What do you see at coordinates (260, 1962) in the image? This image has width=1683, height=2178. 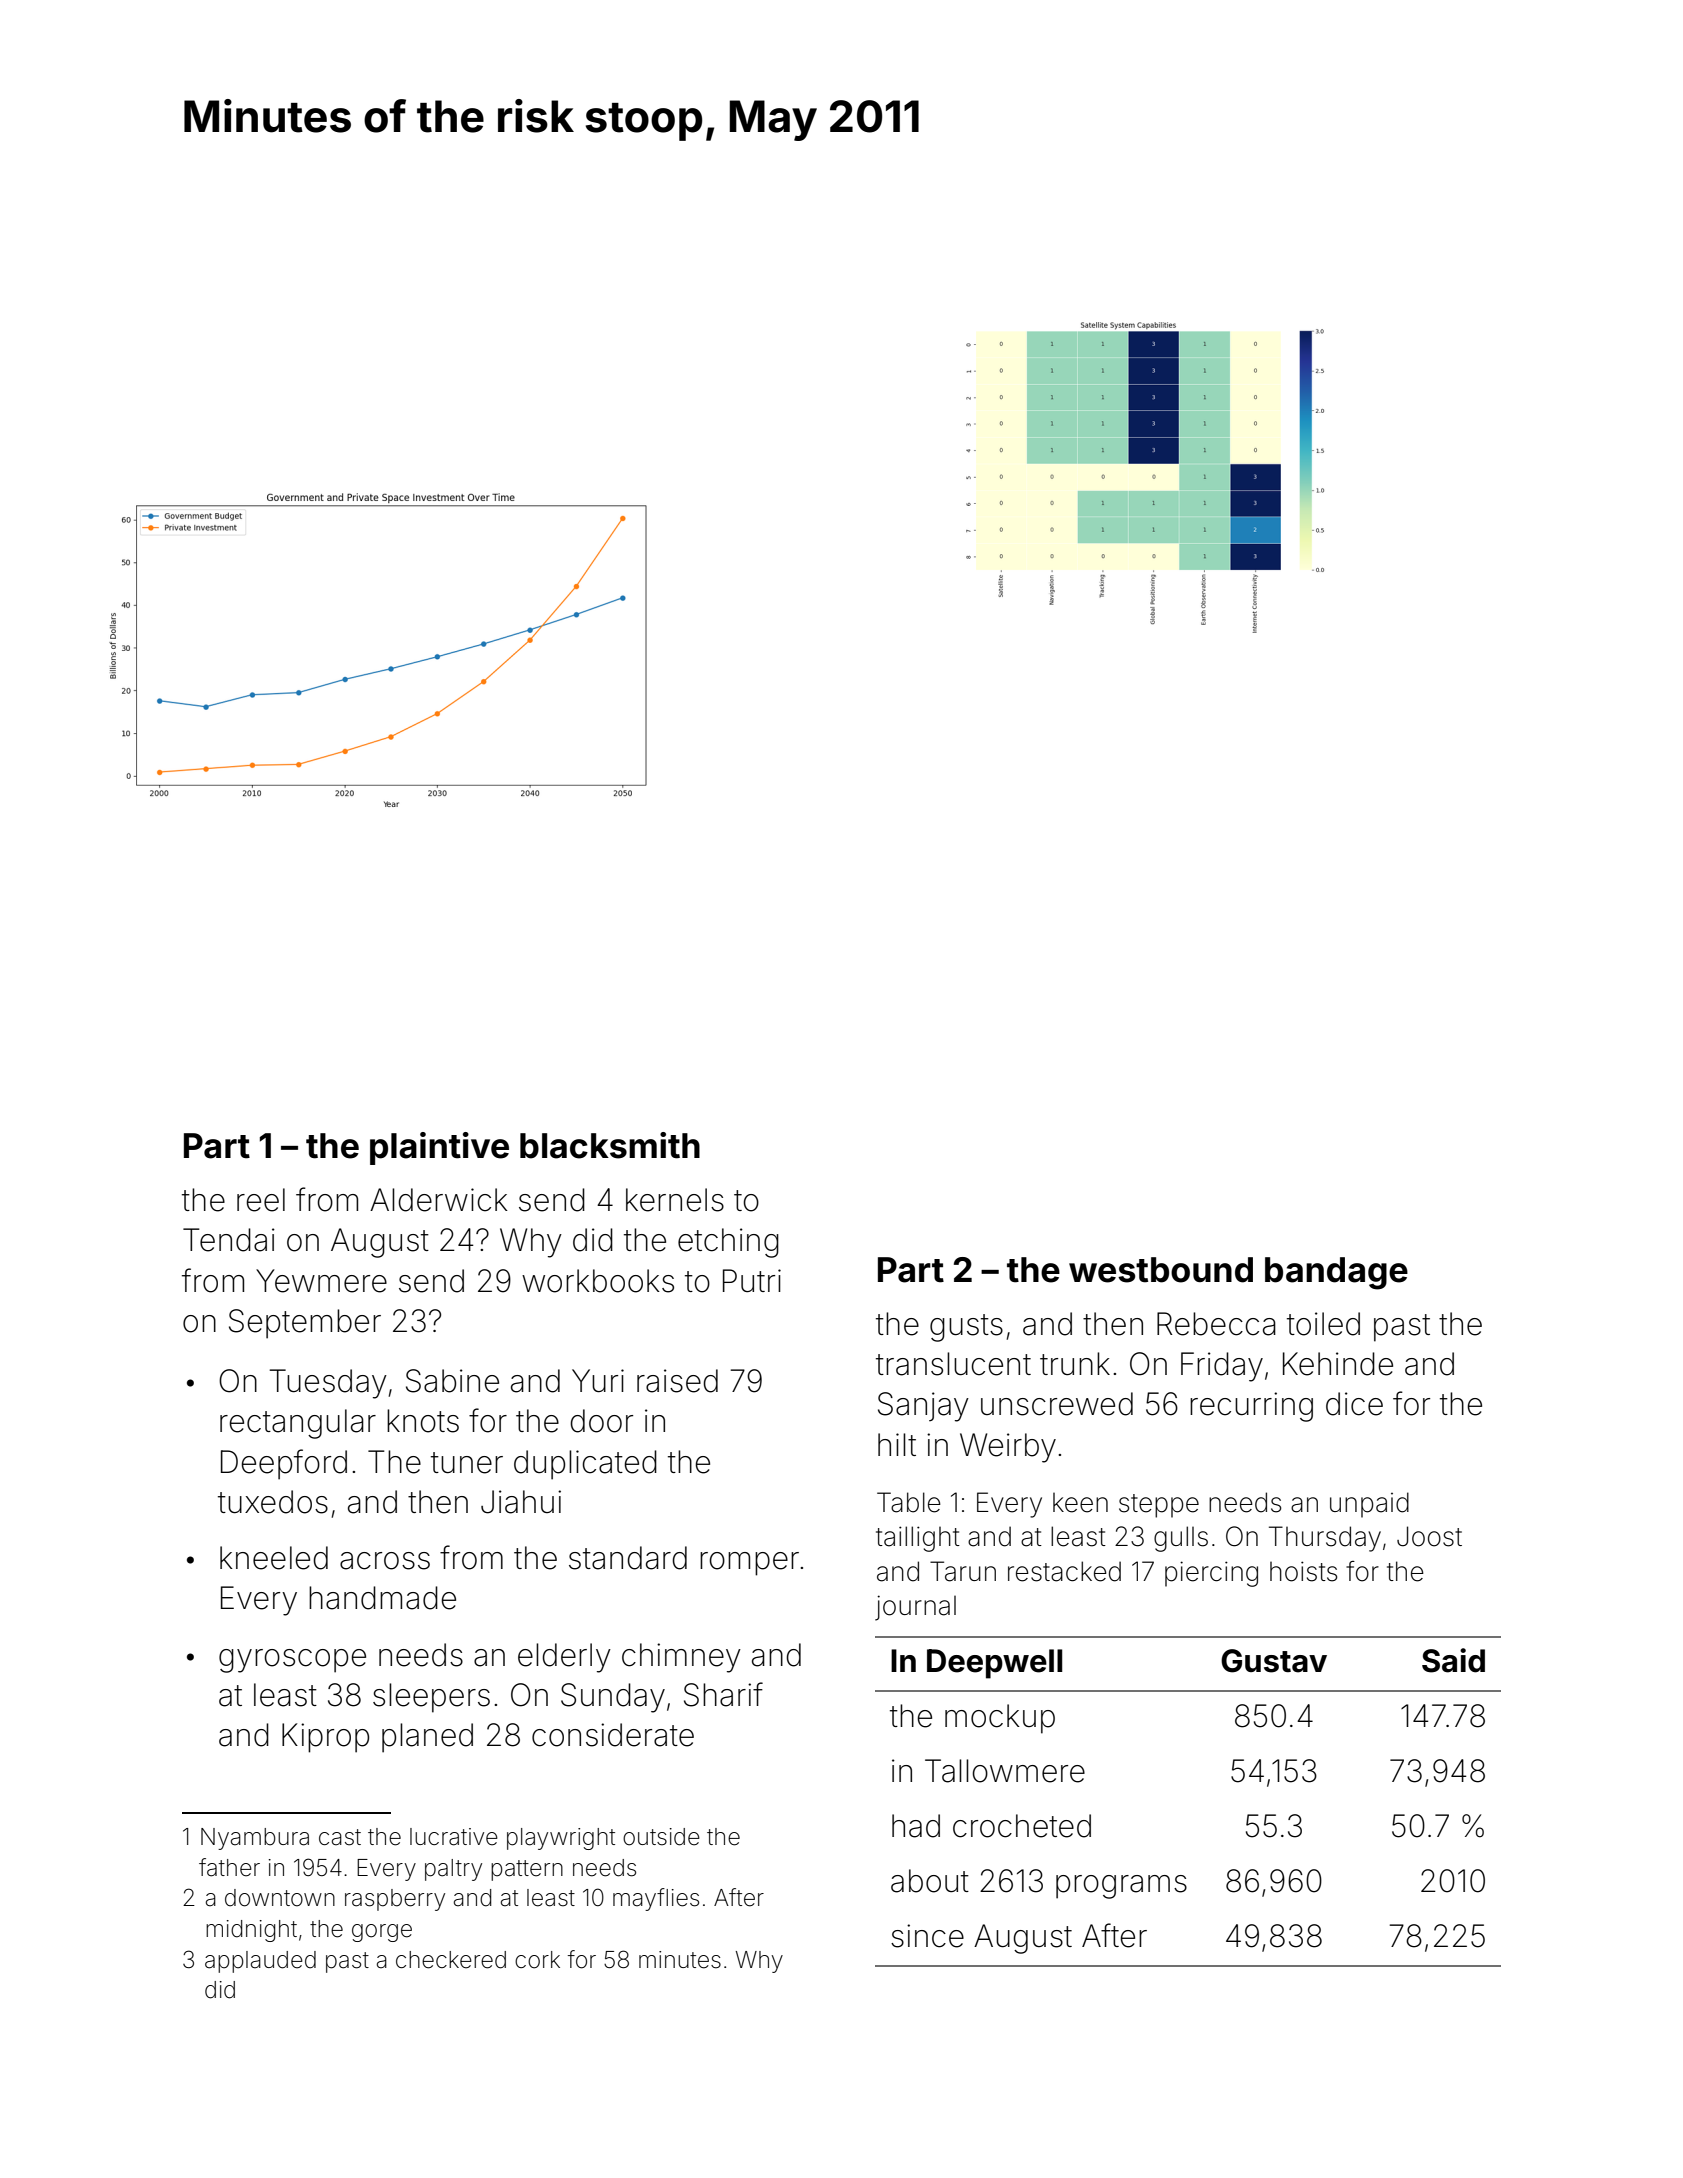 I see `applauded` at bounding box center [260, 1962].
